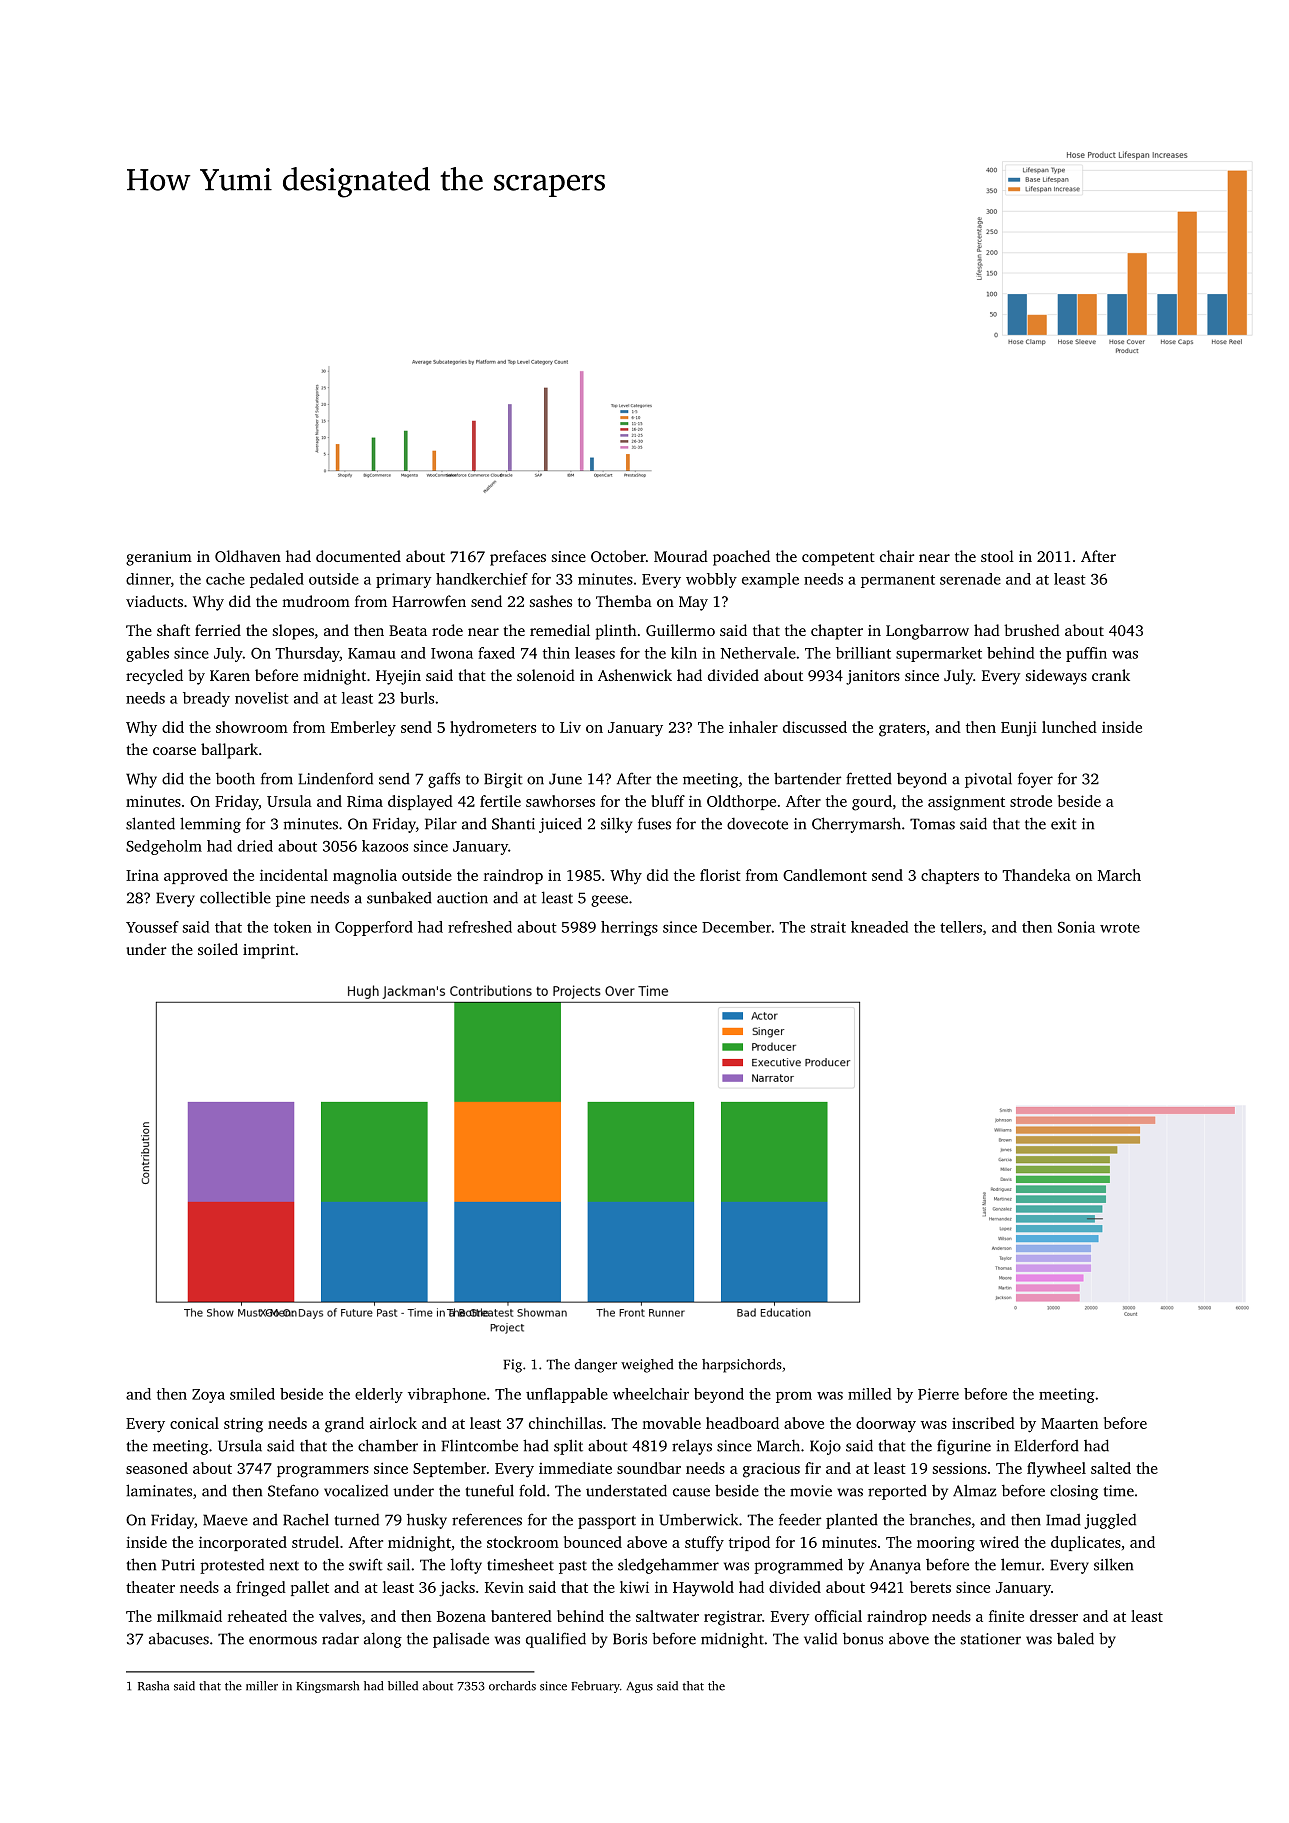  What do you see at coordinates (293, 1490) in the image?
I see `Stefano` at bounding box center [293, 1490].
